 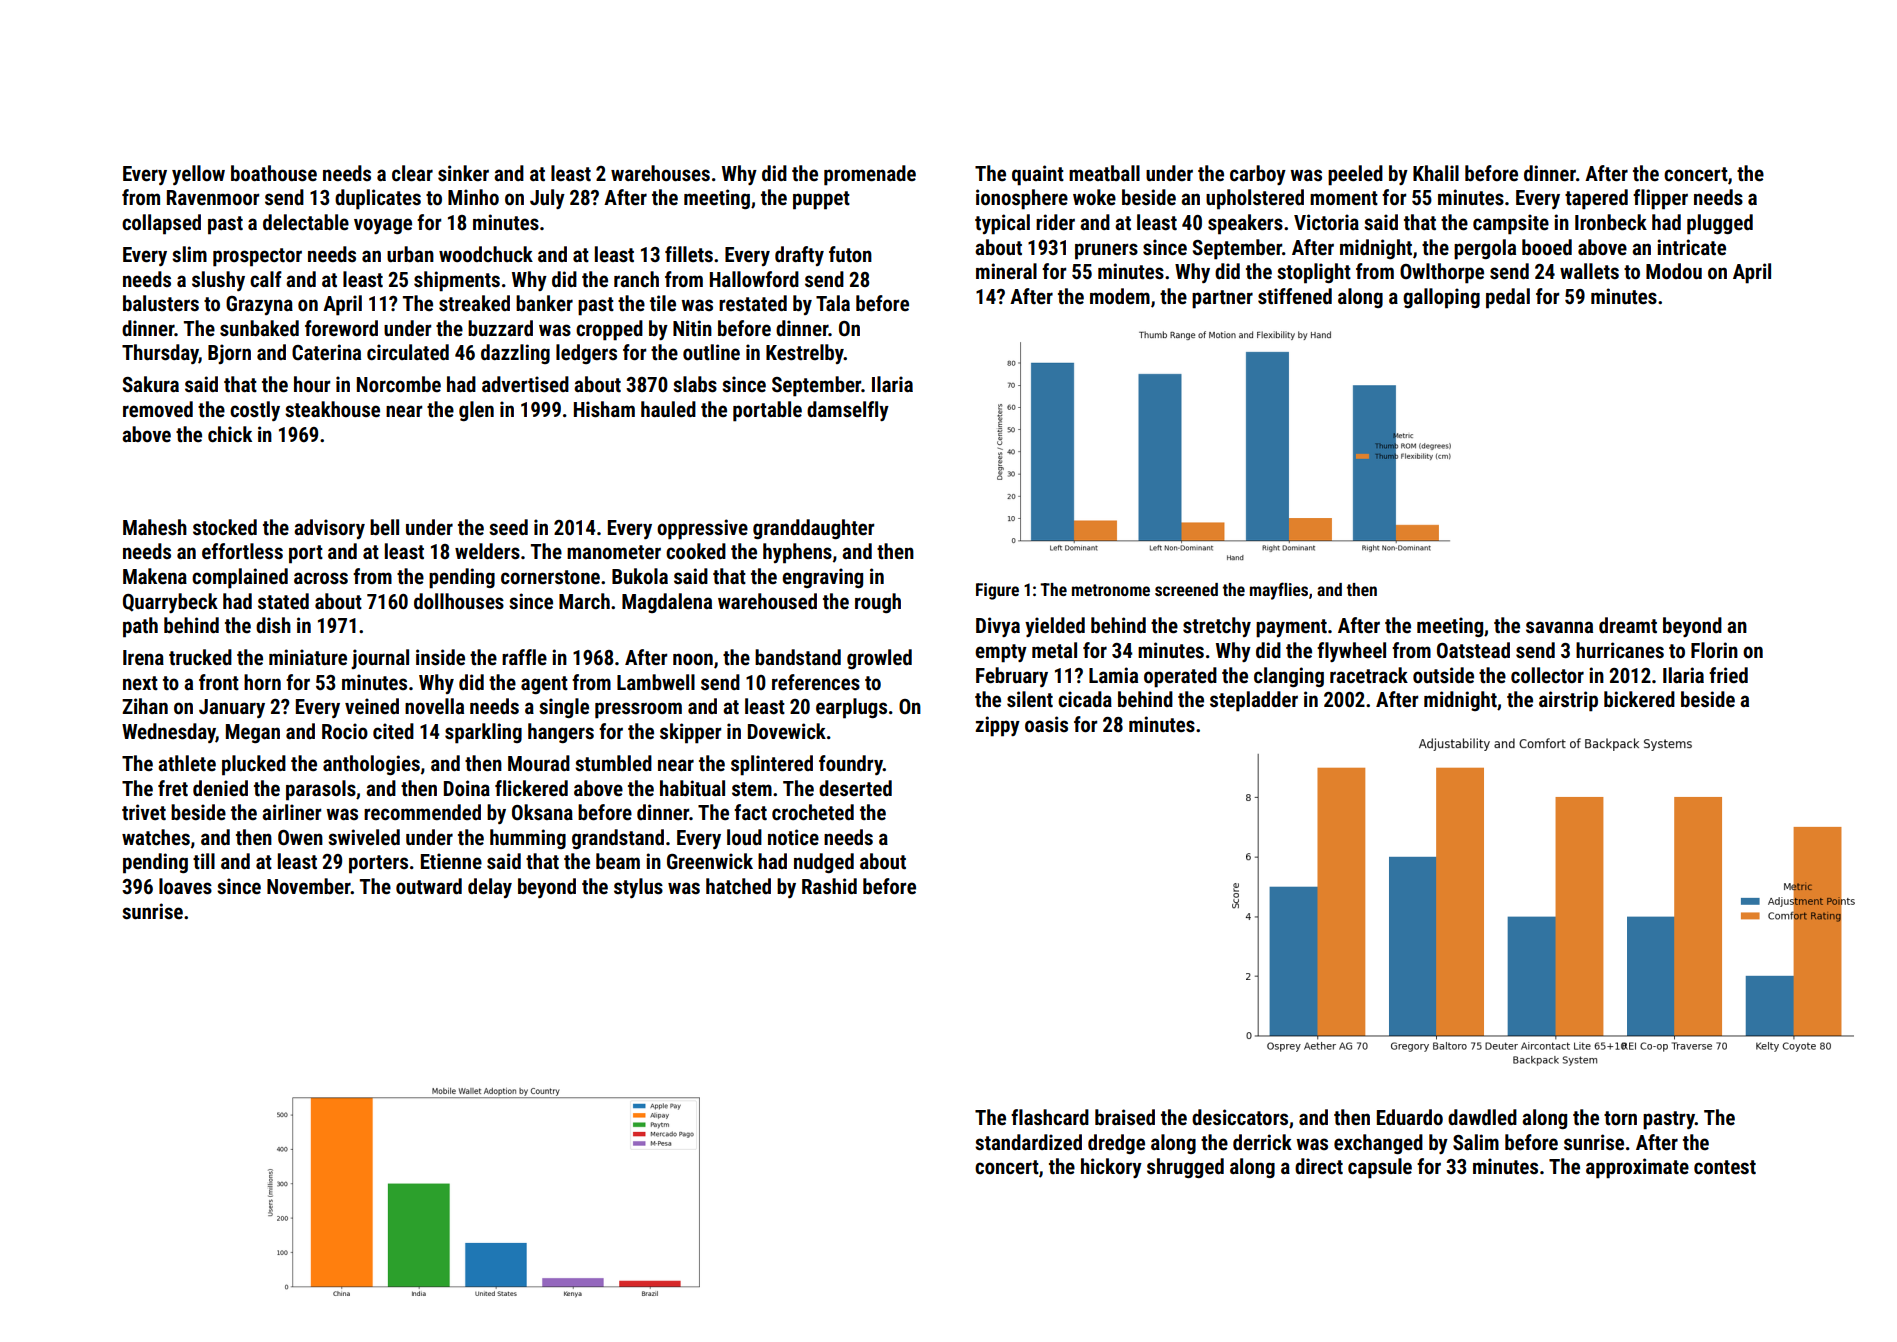 I want to click on fret, so click(x=173, y=788).
